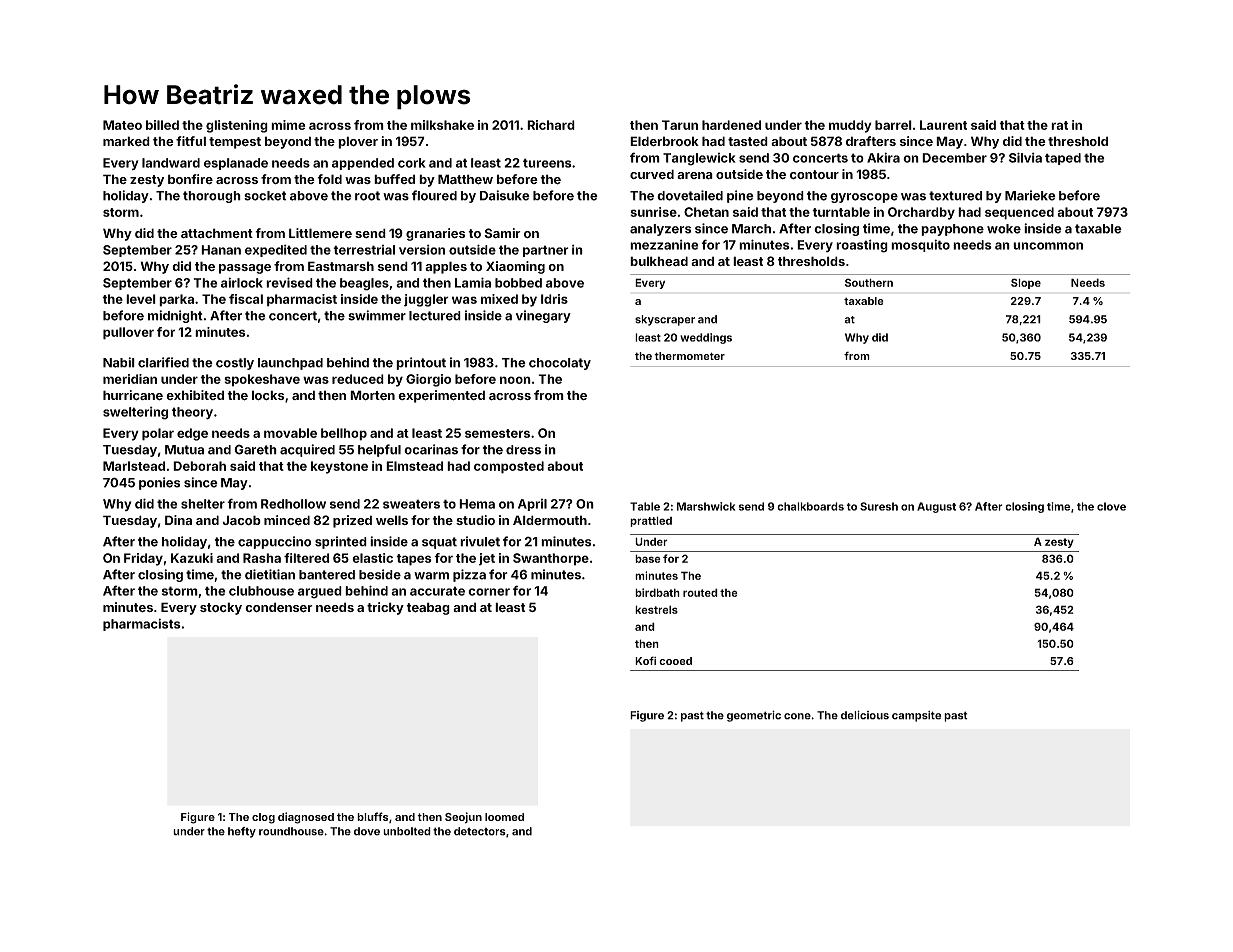 This document has width=1233, height=952. What do you see at coordinates (159, 483) in the document?
I see `ponies` at bounding box center [159, 483].
